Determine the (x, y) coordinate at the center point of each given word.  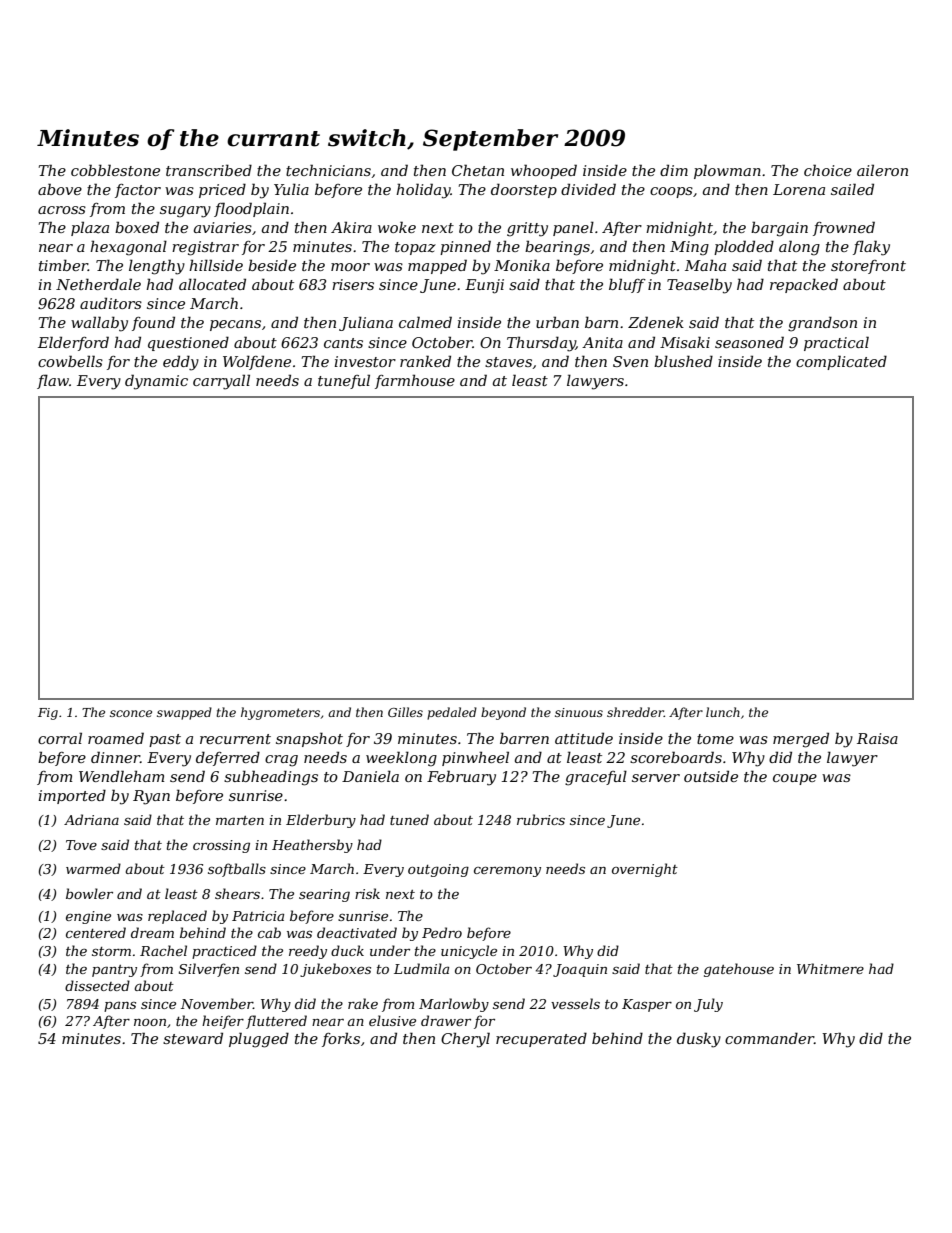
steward (193, 1038)
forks (341, 1039)
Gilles (405, 712)
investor (365, 361)
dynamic (156, 382)
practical (836, 343)
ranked (425, 361)
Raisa (877, 738)
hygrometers (280, 713)
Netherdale (98, 284)
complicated (841, 362)
